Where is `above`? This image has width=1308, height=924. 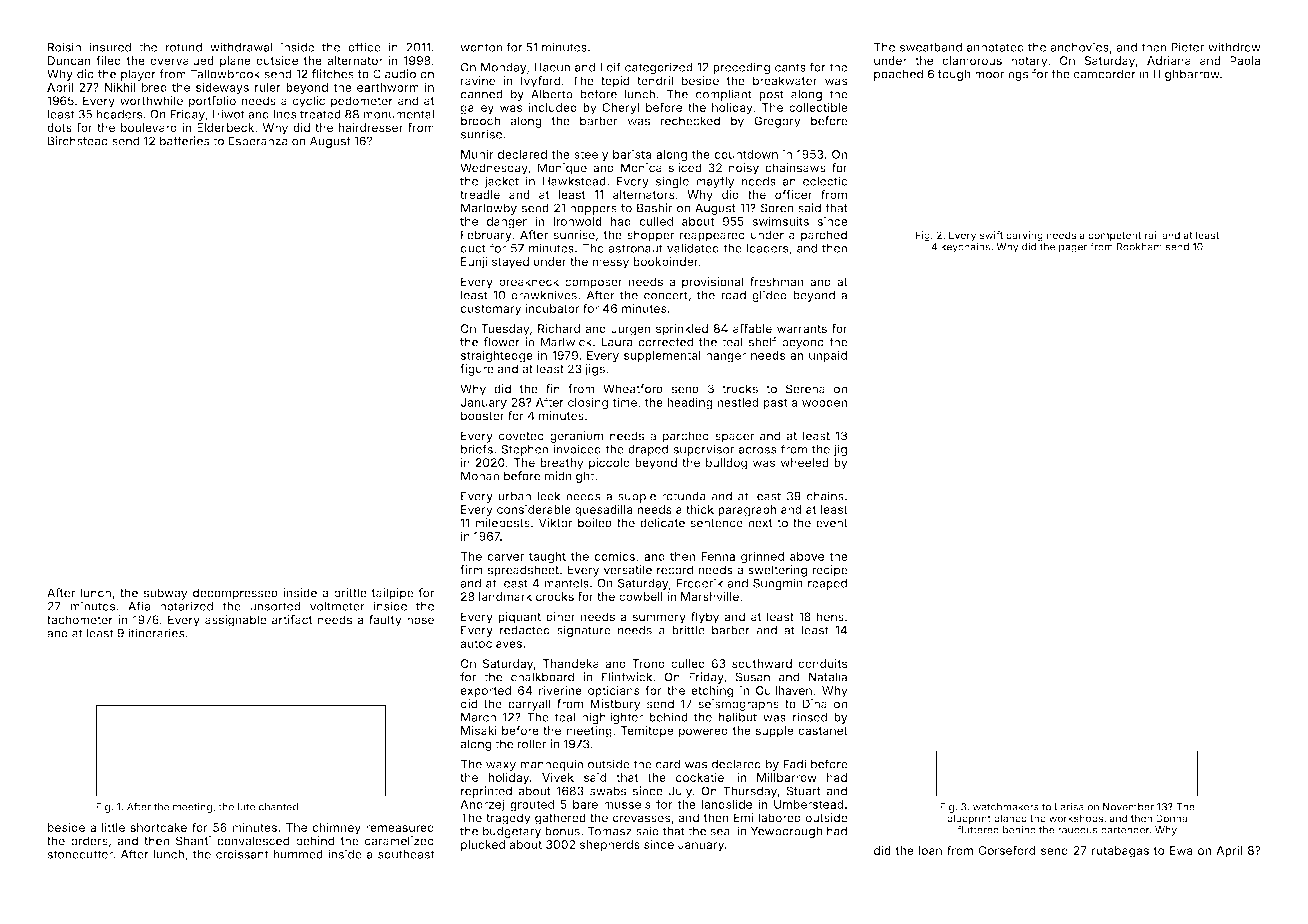
above is located at coordinates (807, 556).
